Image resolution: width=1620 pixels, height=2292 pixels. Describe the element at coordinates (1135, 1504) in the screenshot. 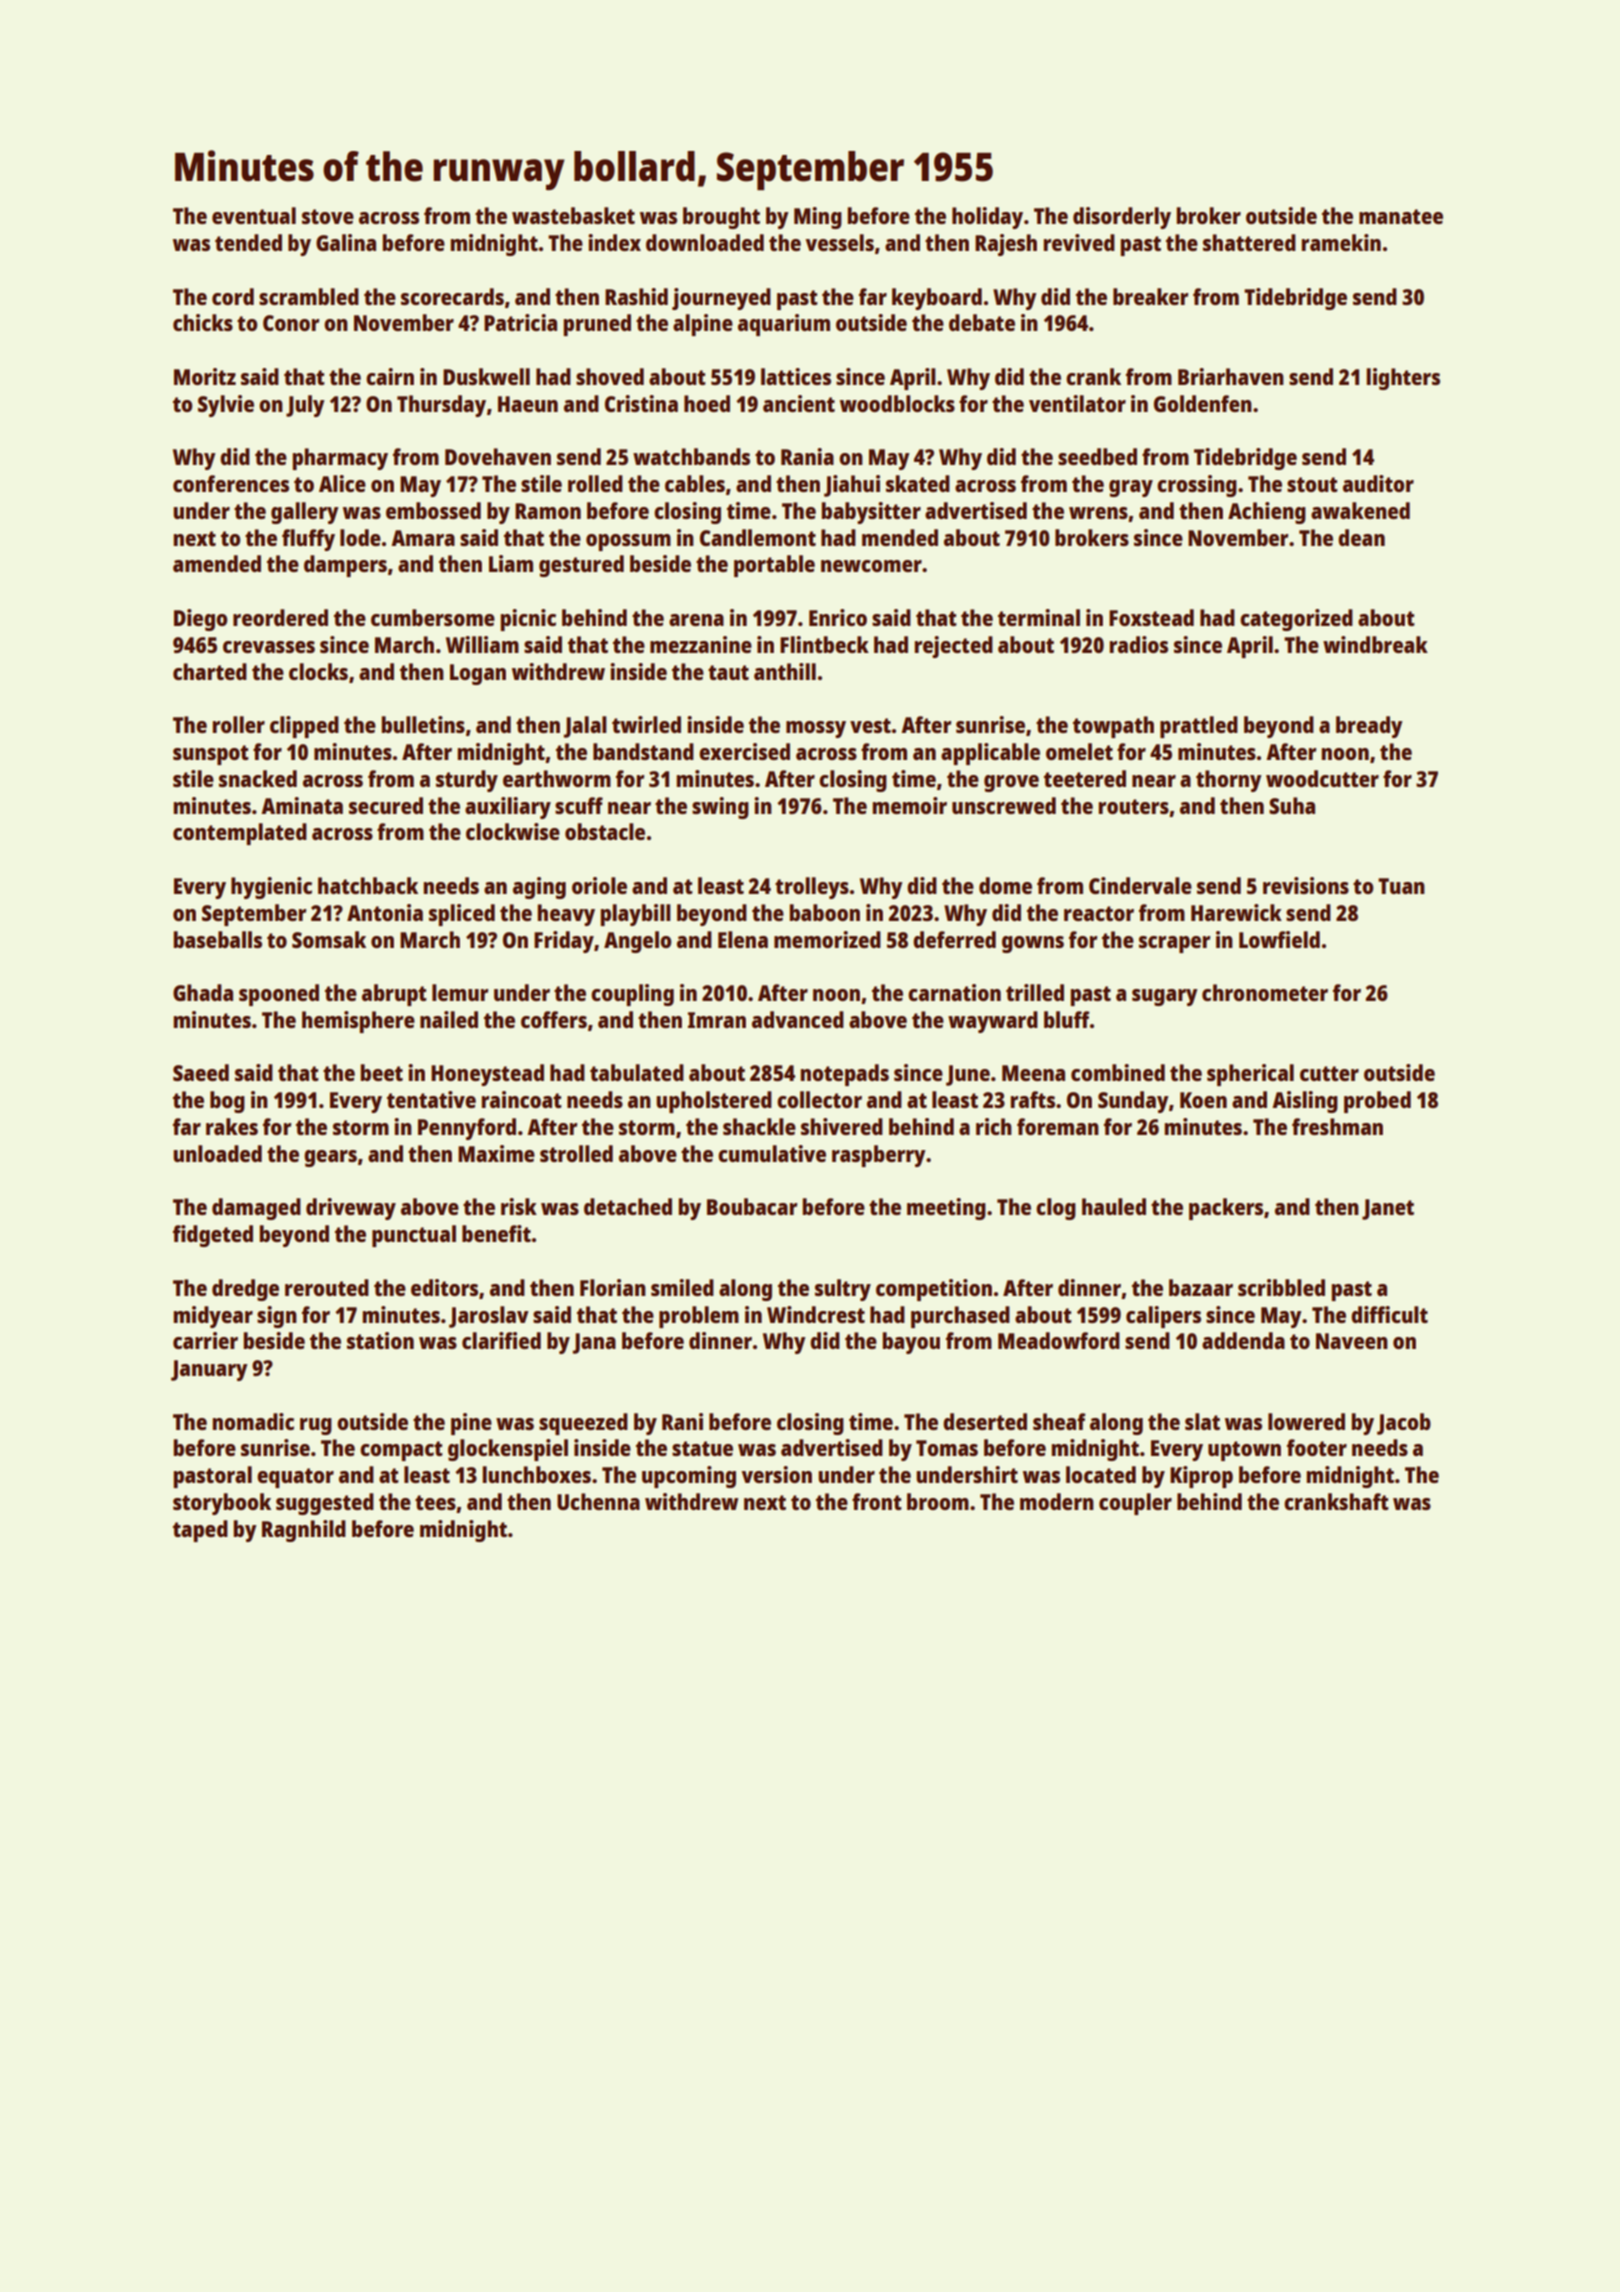

I see `coupler` at that location.
